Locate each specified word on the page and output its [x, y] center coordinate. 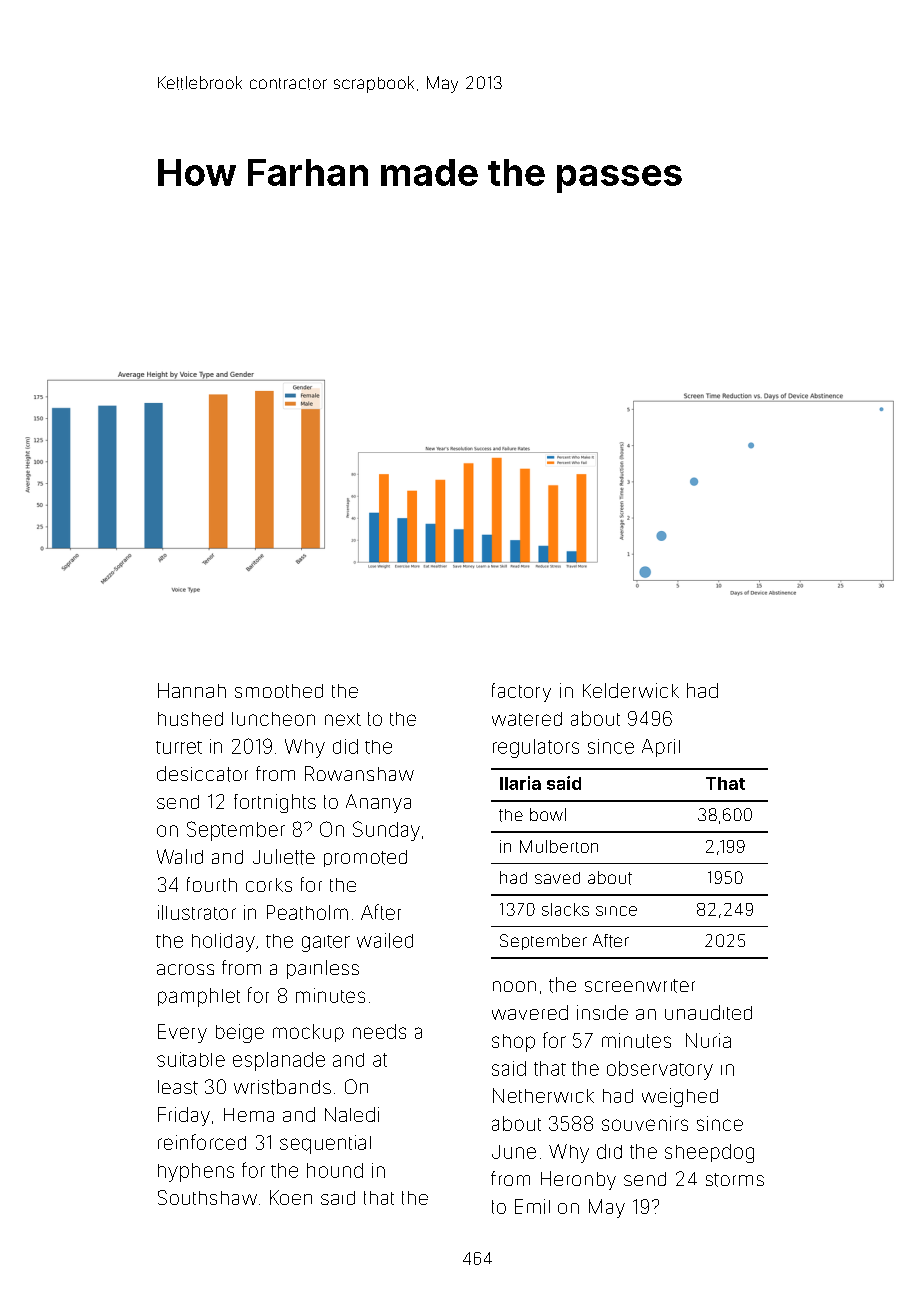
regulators [536, 748]
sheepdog [709, 1153]
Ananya [378, 803]
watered [527, 719]
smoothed [279, 691]
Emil [532, 1206]
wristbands [282, 1087]
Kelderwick [631, 690]
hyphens [196, 1172]
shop [513, 1043]
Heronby [578, 1180]
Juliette [284, 857]
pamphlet [199, 997]
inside [602, 1012]
